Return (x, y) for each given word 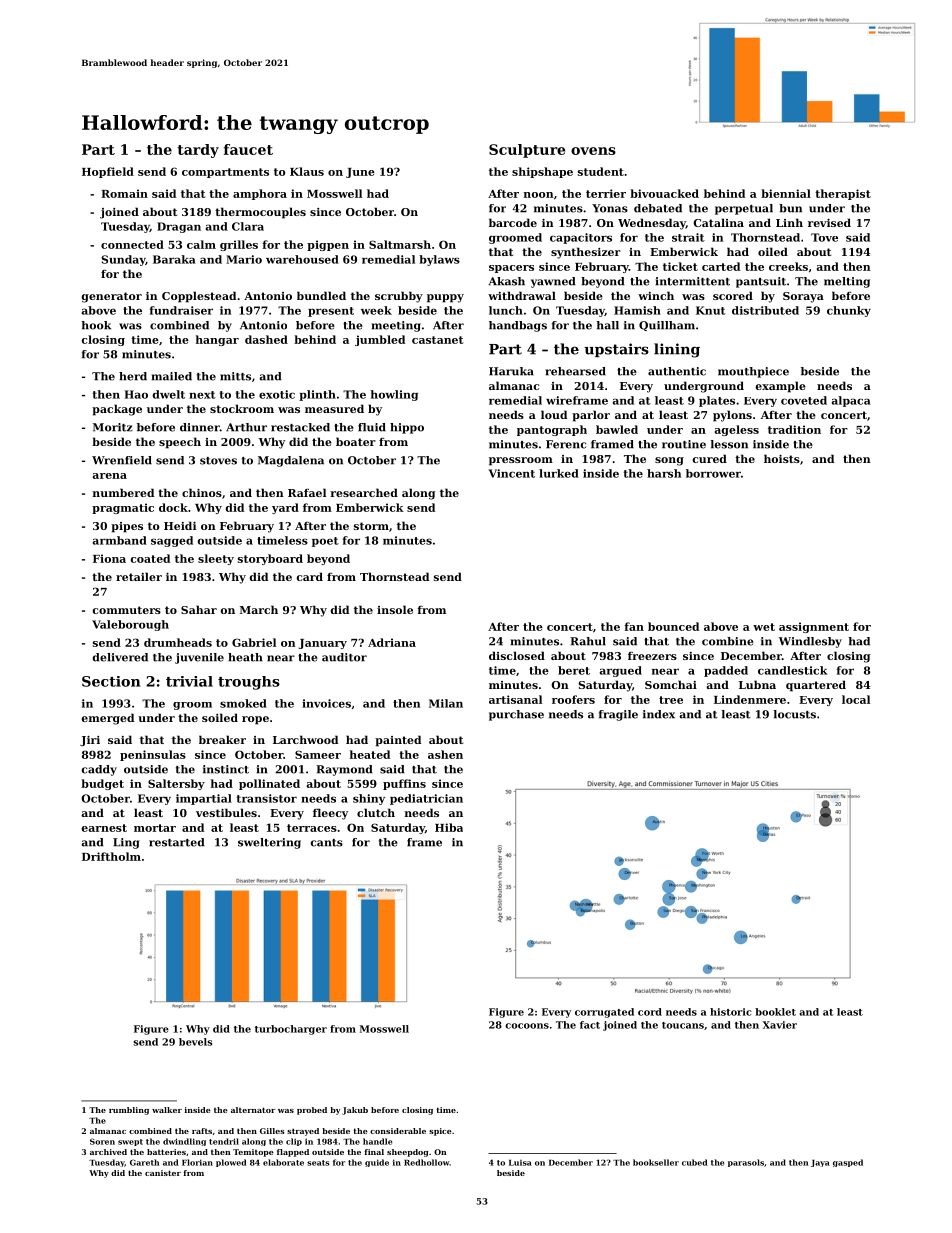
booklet (775, 1012)
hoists (782, 458)
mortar (155, 828)
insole (395, 609)
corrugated (604, 1013)
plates (717, 401)
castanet (438, 340)
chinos (202, 492)
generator (112, 297)
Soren (102, 1141)
